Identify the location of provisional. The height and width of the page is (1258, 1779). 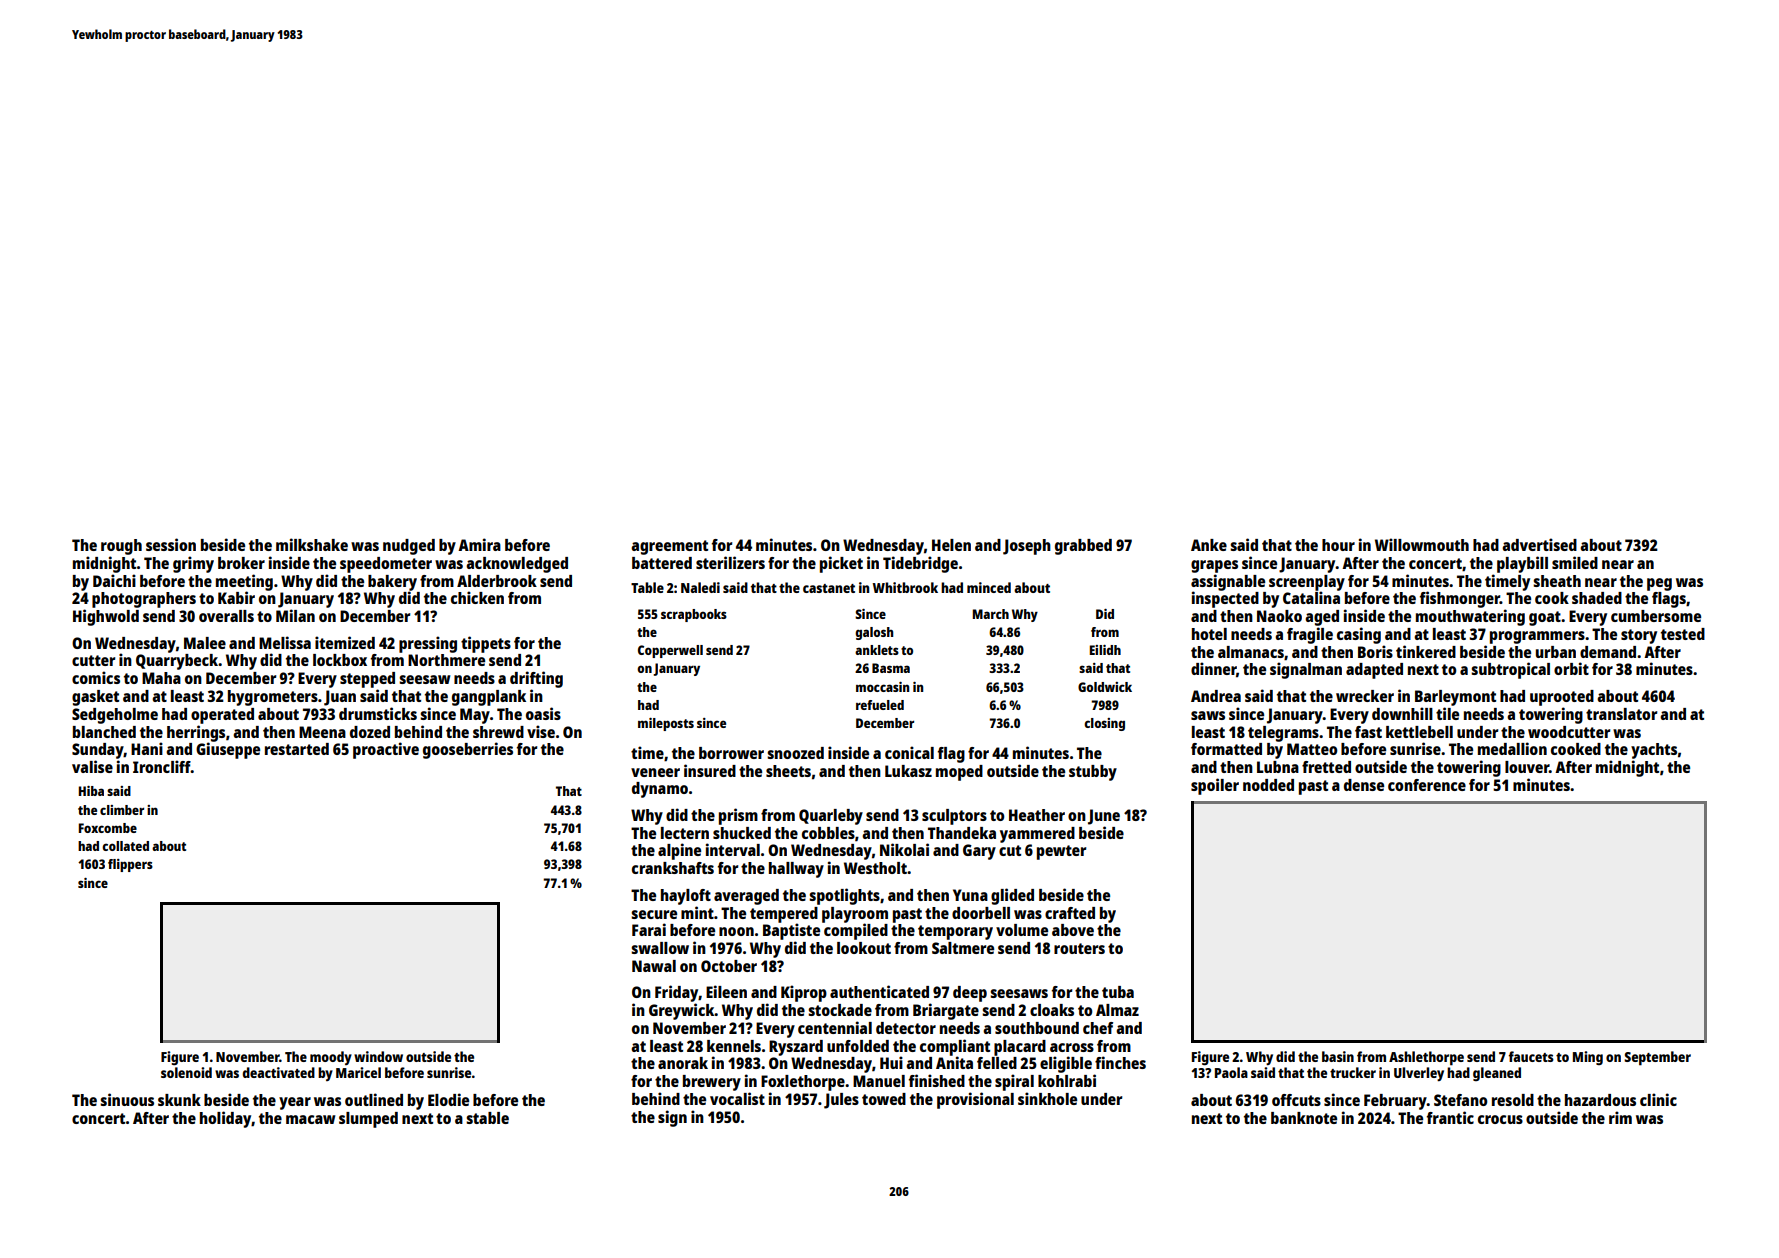
(975, 1100).
